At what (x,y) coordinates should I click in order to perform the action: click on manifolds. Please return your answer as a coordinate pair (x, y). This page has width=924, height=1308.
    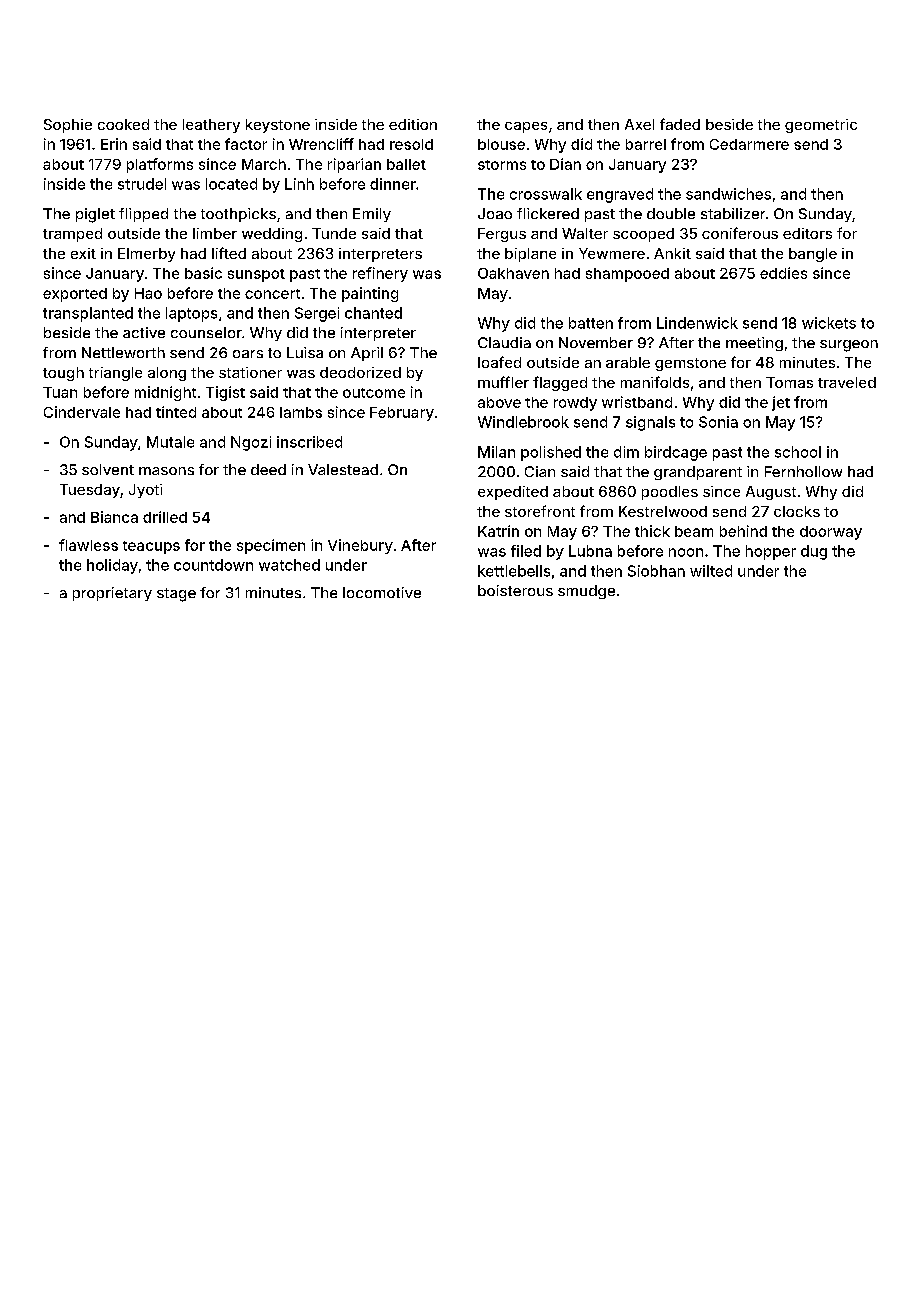
    Looking at the image, I should click on (655, 382).
